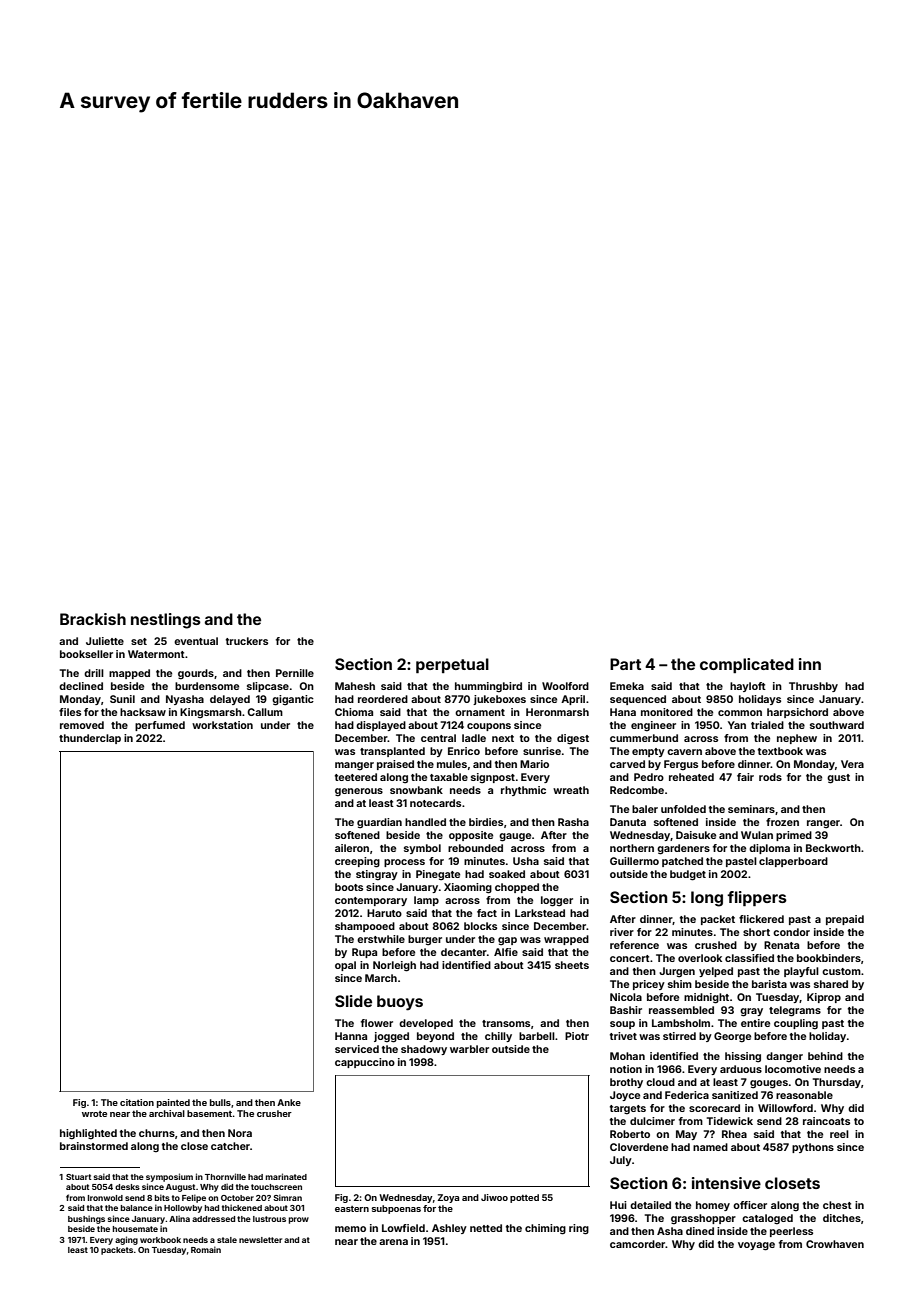  Describe the element at coordinates (488, 687) in the screenshot. I see `hummingbird` at that location.
